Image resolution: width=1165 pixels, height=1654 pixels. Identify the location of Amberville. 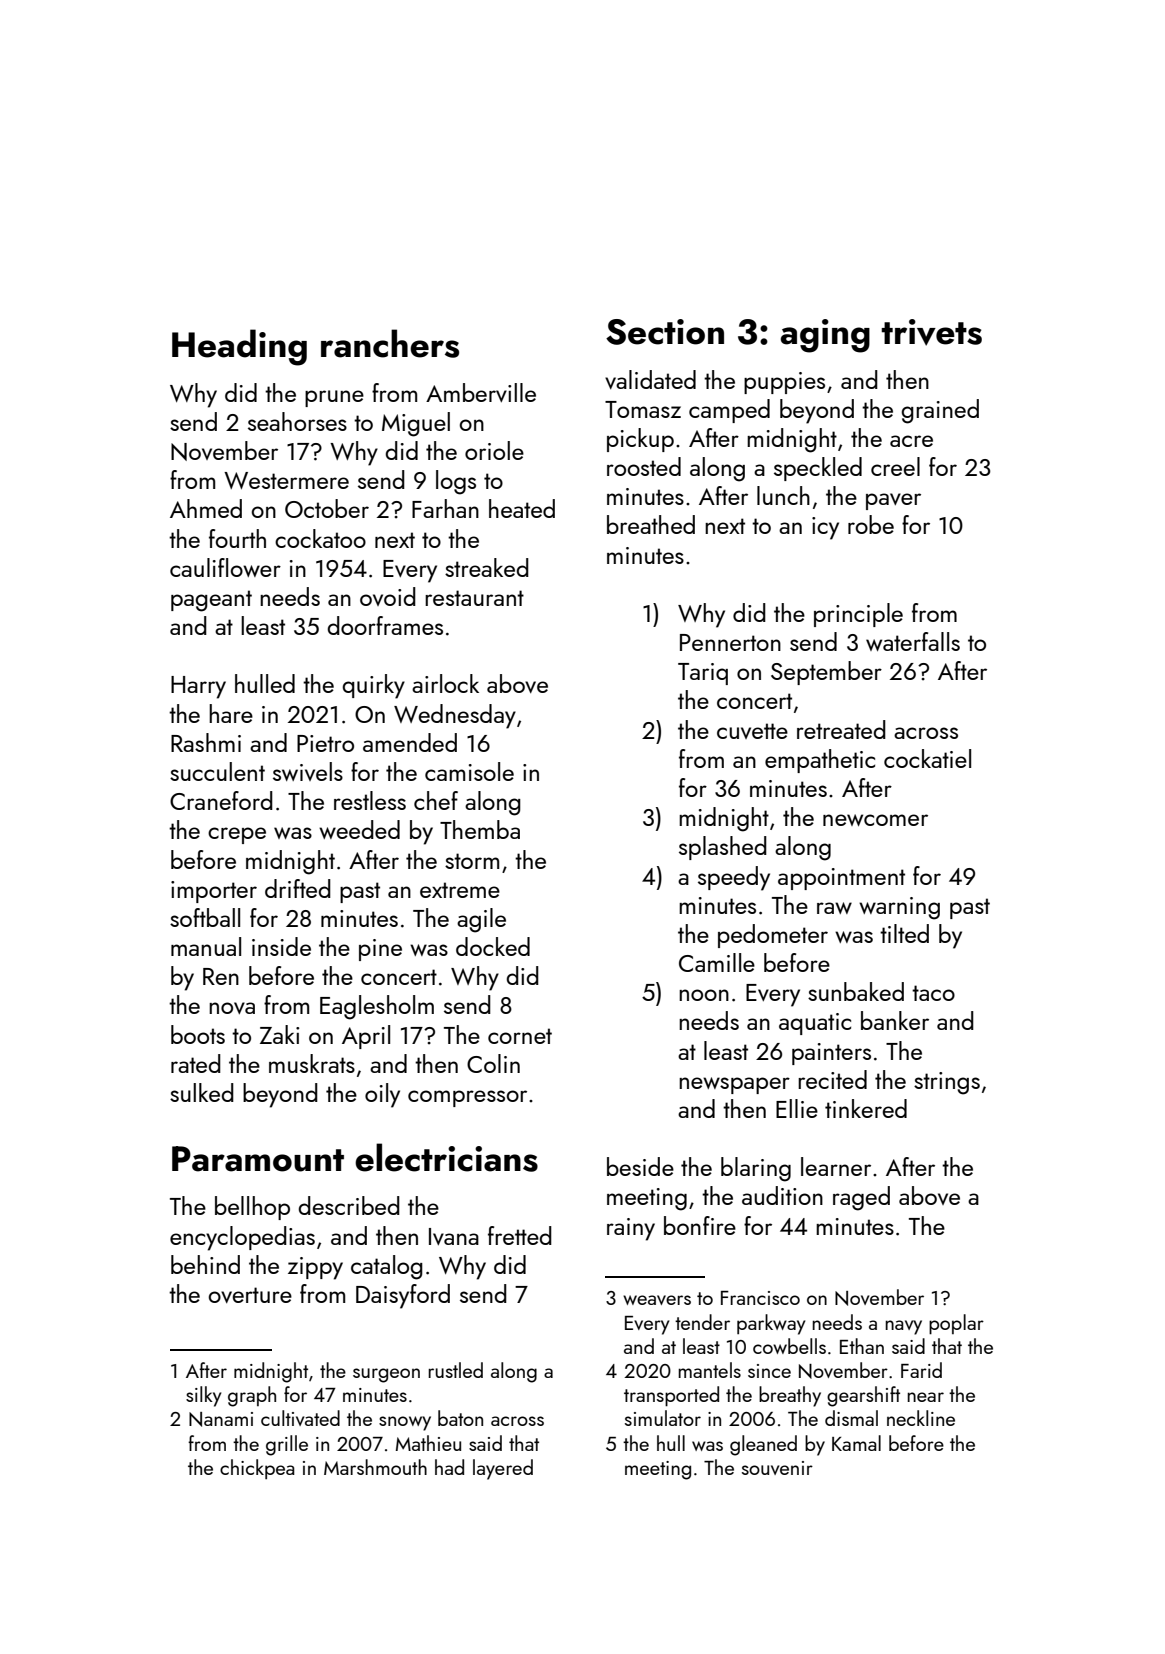
(481, 392).
